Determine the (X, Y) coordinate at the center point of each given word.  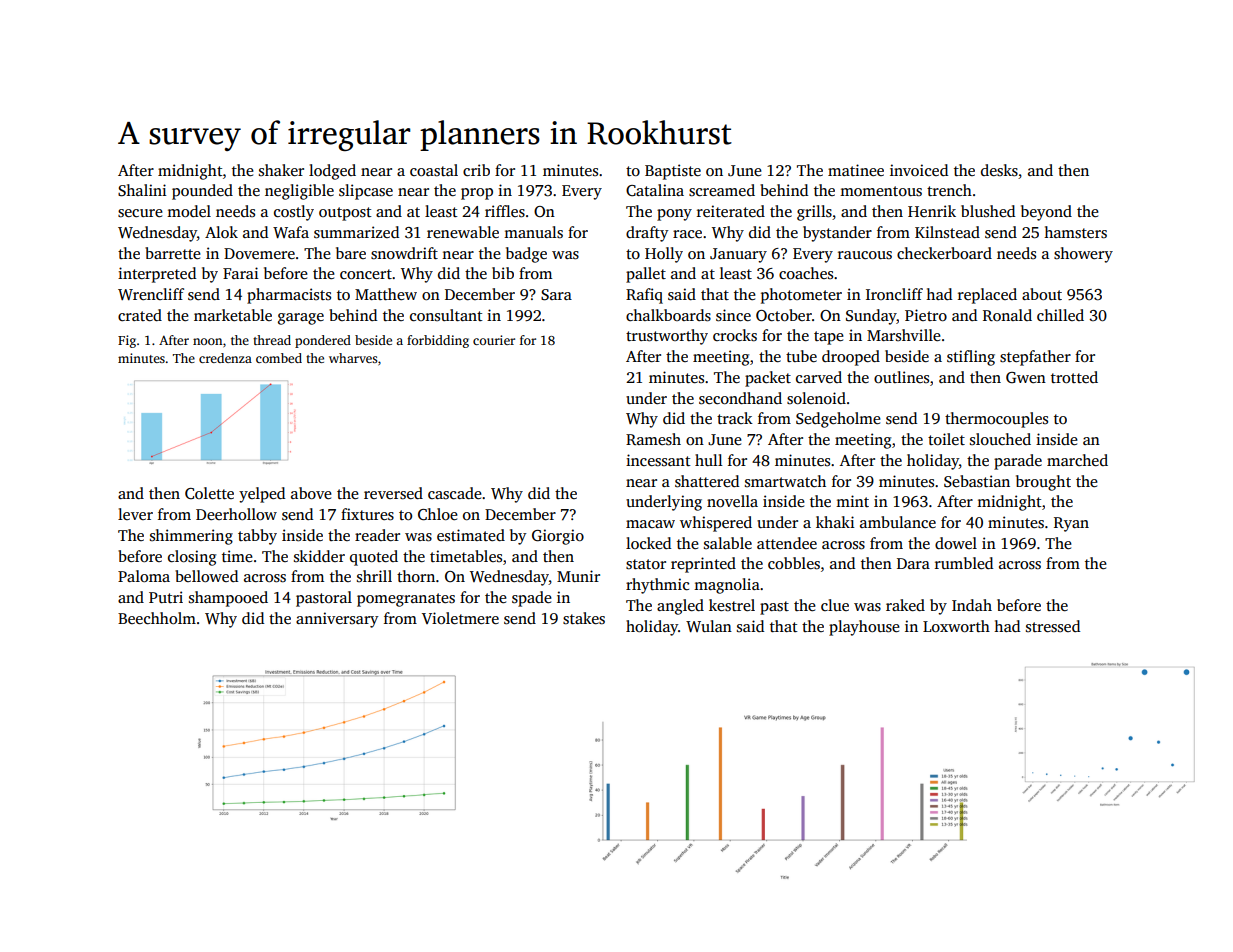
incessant (658, 460)
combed (279, 358)
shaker (281, 170)
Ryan (1071, 524)
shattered (707, 481)
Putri (166, 597)
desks (999, 170)
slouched (1000, 439)
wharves (353, 358)
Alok (221, 232)
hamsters (1075, 232)
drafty (647, 234)
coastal (434, 170)
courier (494, 340)
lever (135, 514)
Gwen (1026, 377)
